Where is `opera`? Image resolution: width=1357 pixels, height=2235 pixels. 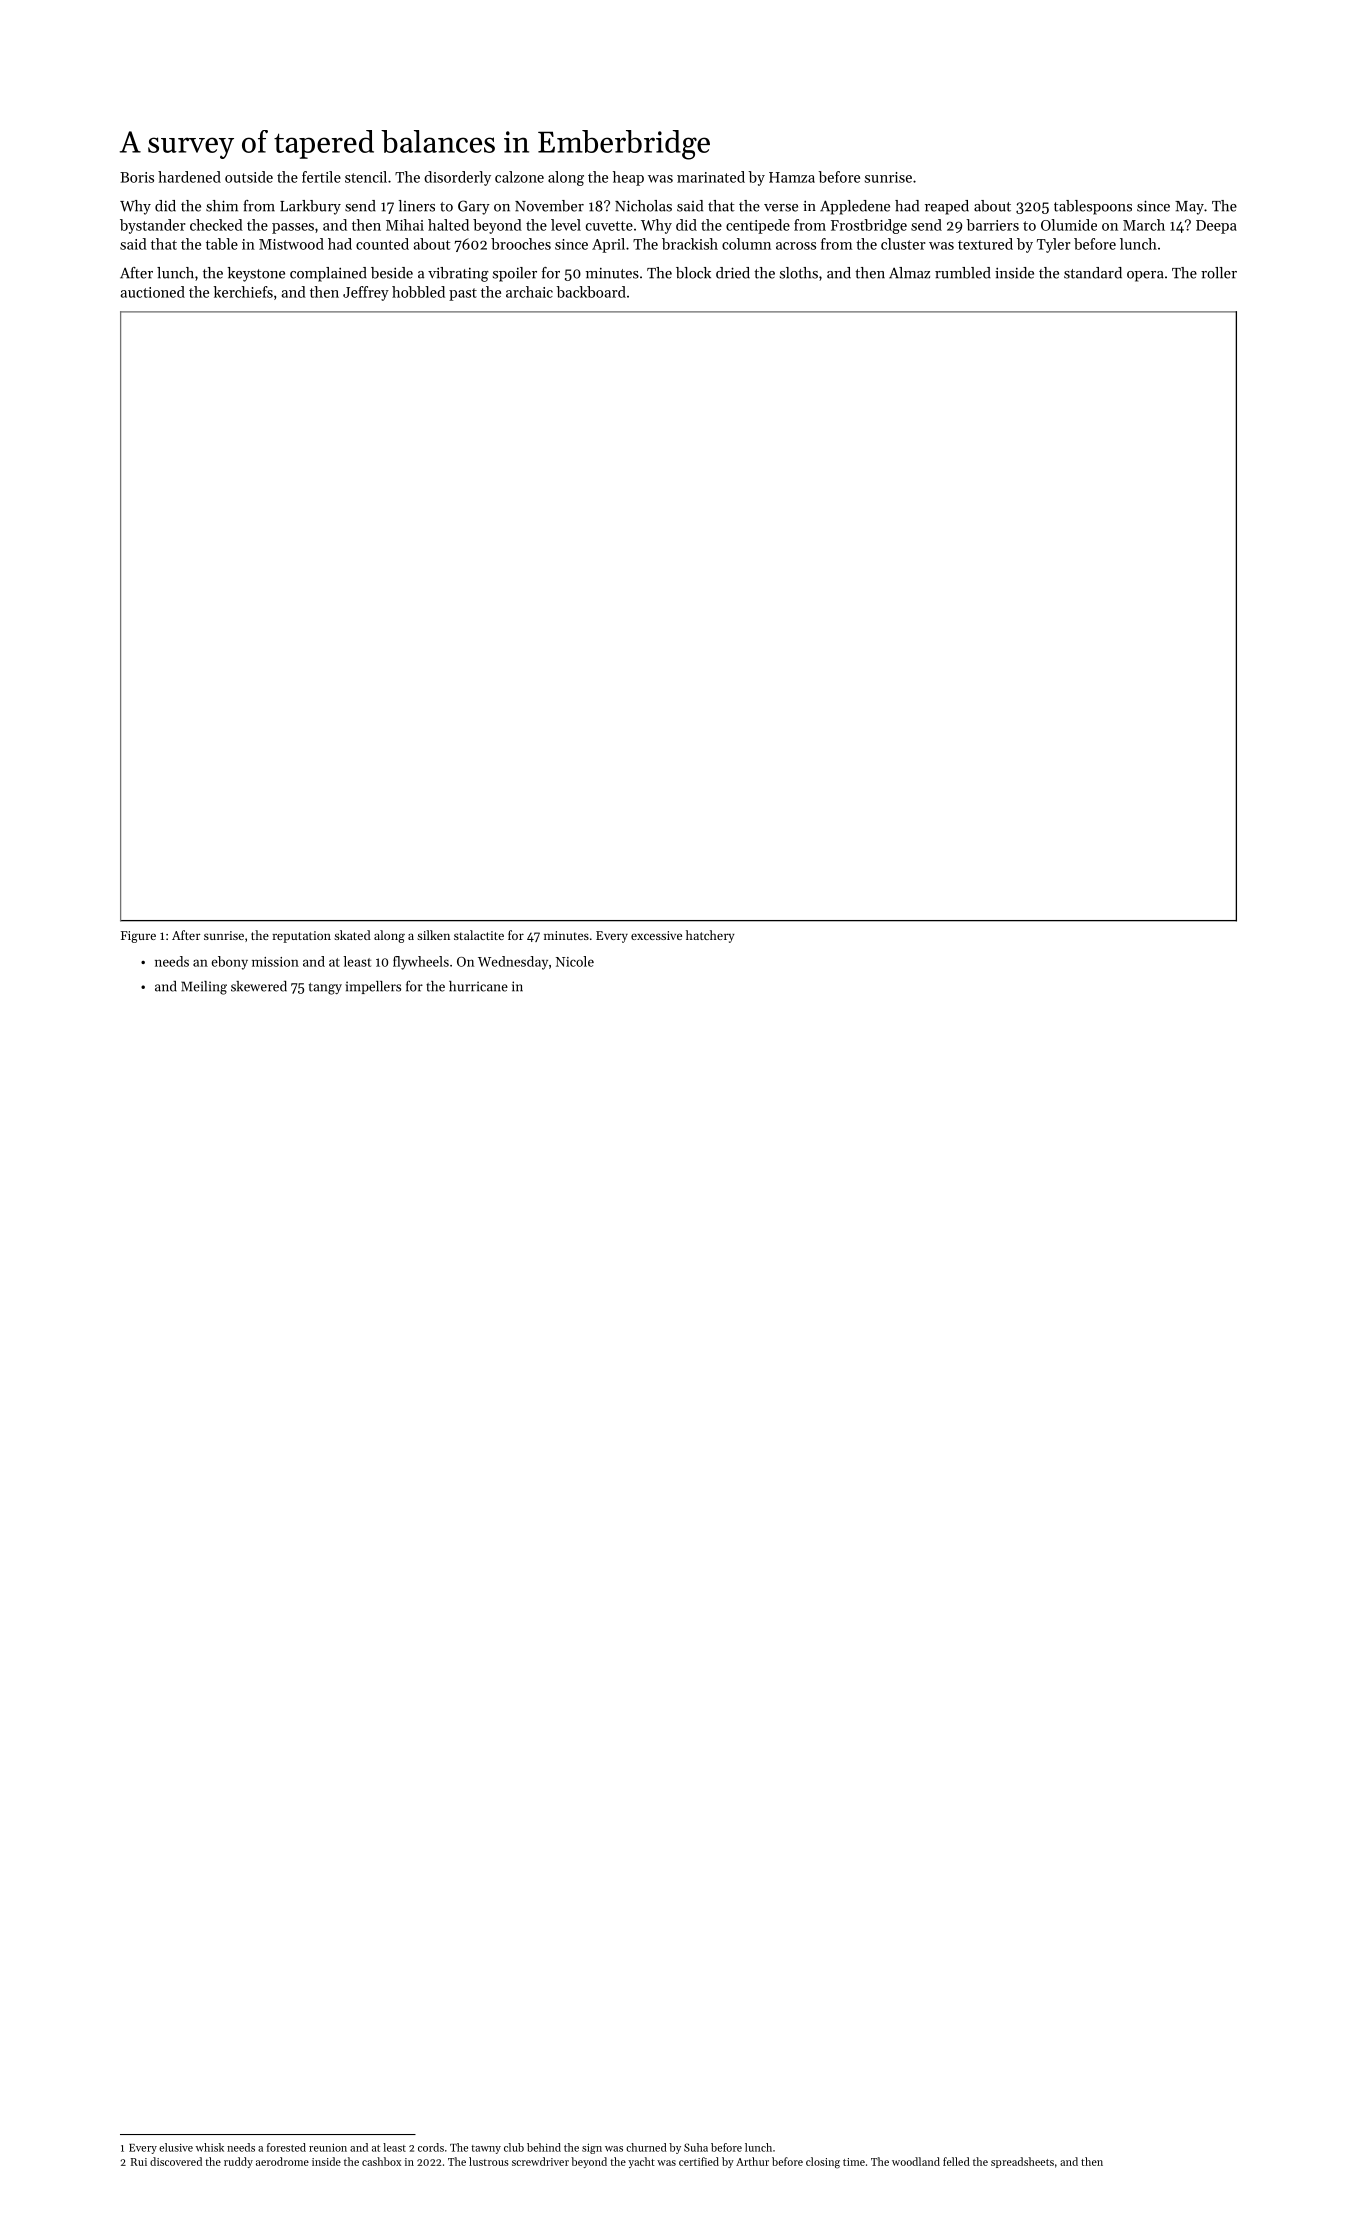 opera is located at coordinates (1145, 276).
